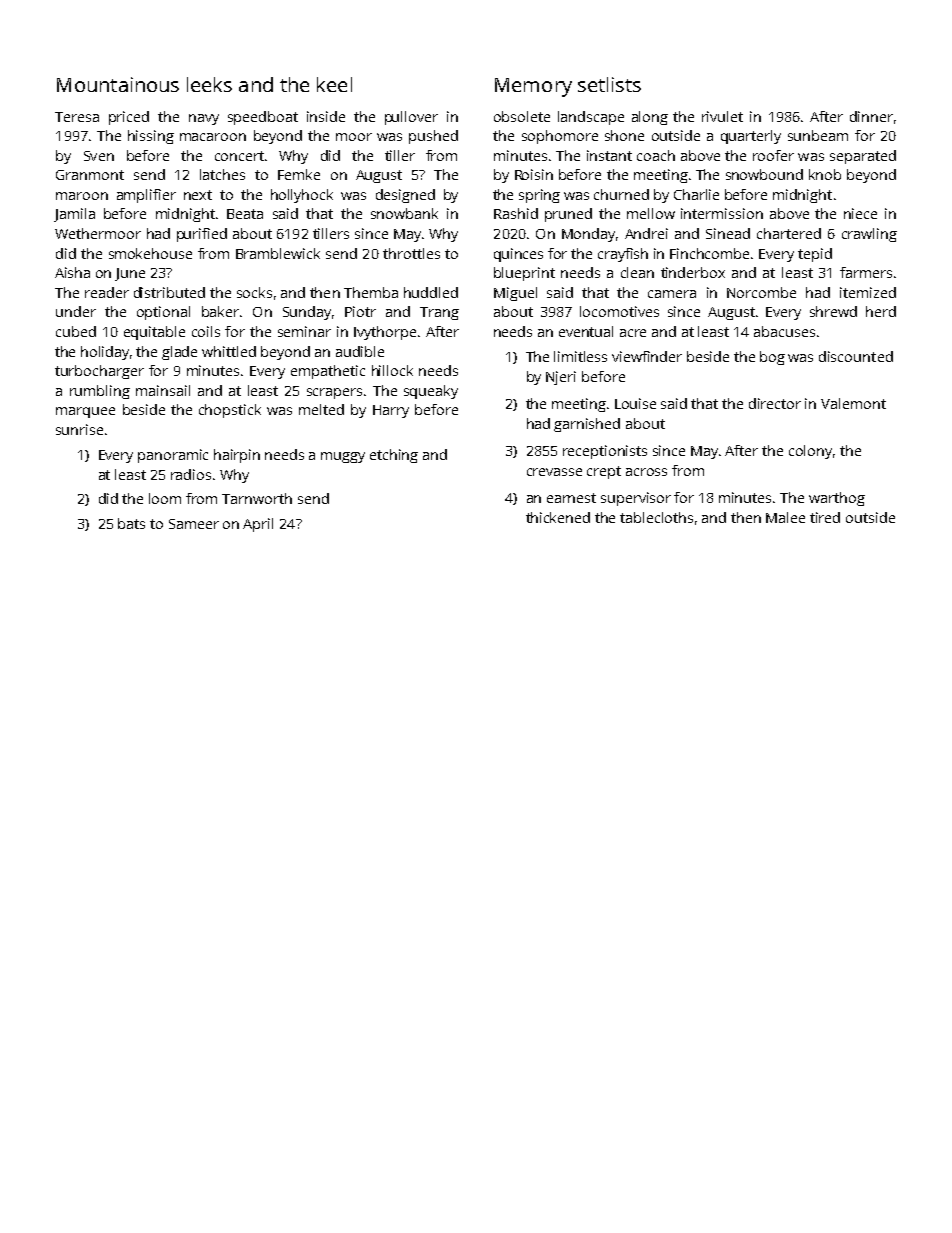 Image resolution: width=952 pixels, height=1233 pixels. I want to click on warthog, so click(837, 499).
